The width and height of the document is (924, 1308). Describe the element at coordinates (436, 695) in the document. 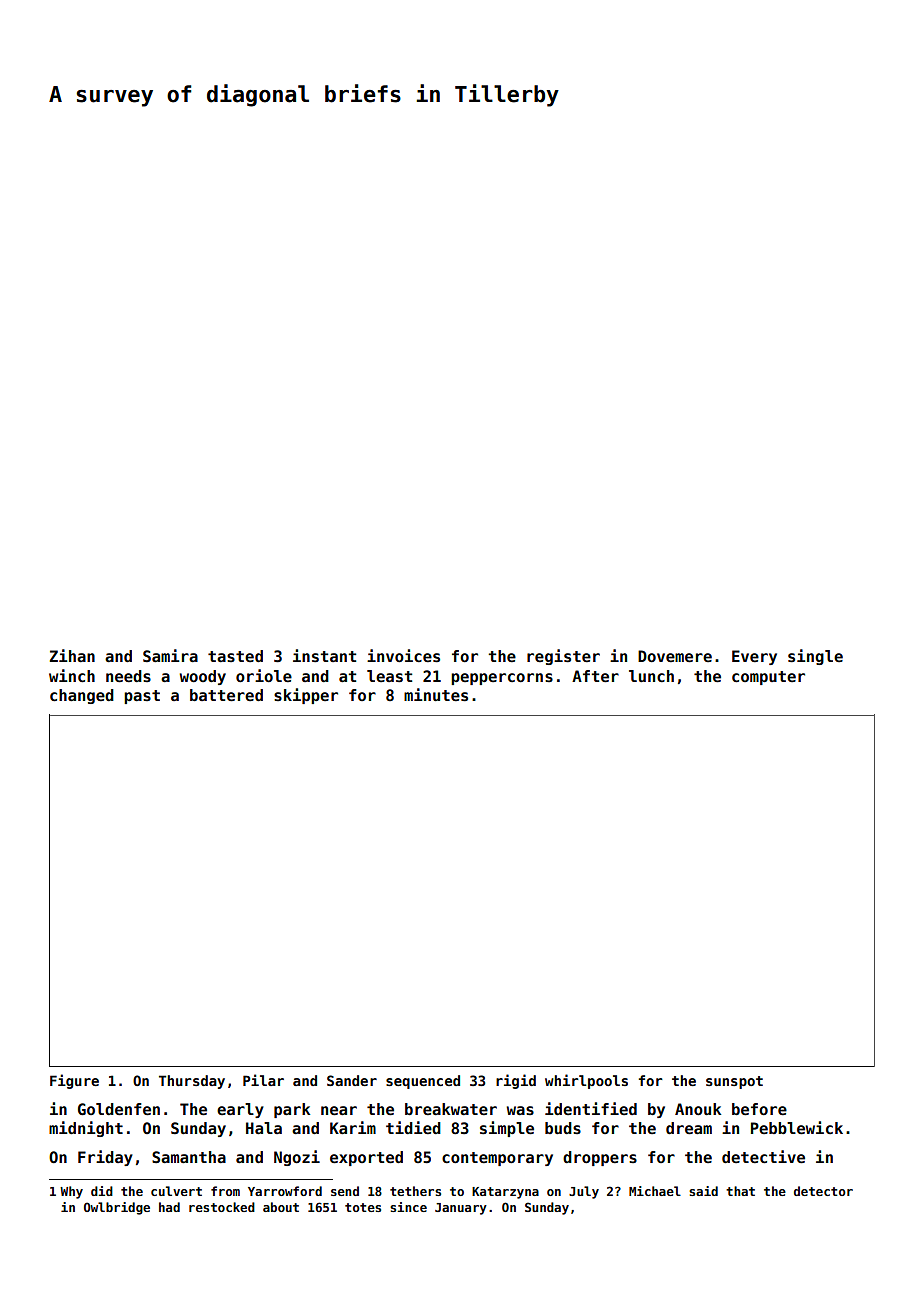

I see `minutes` at that location.
